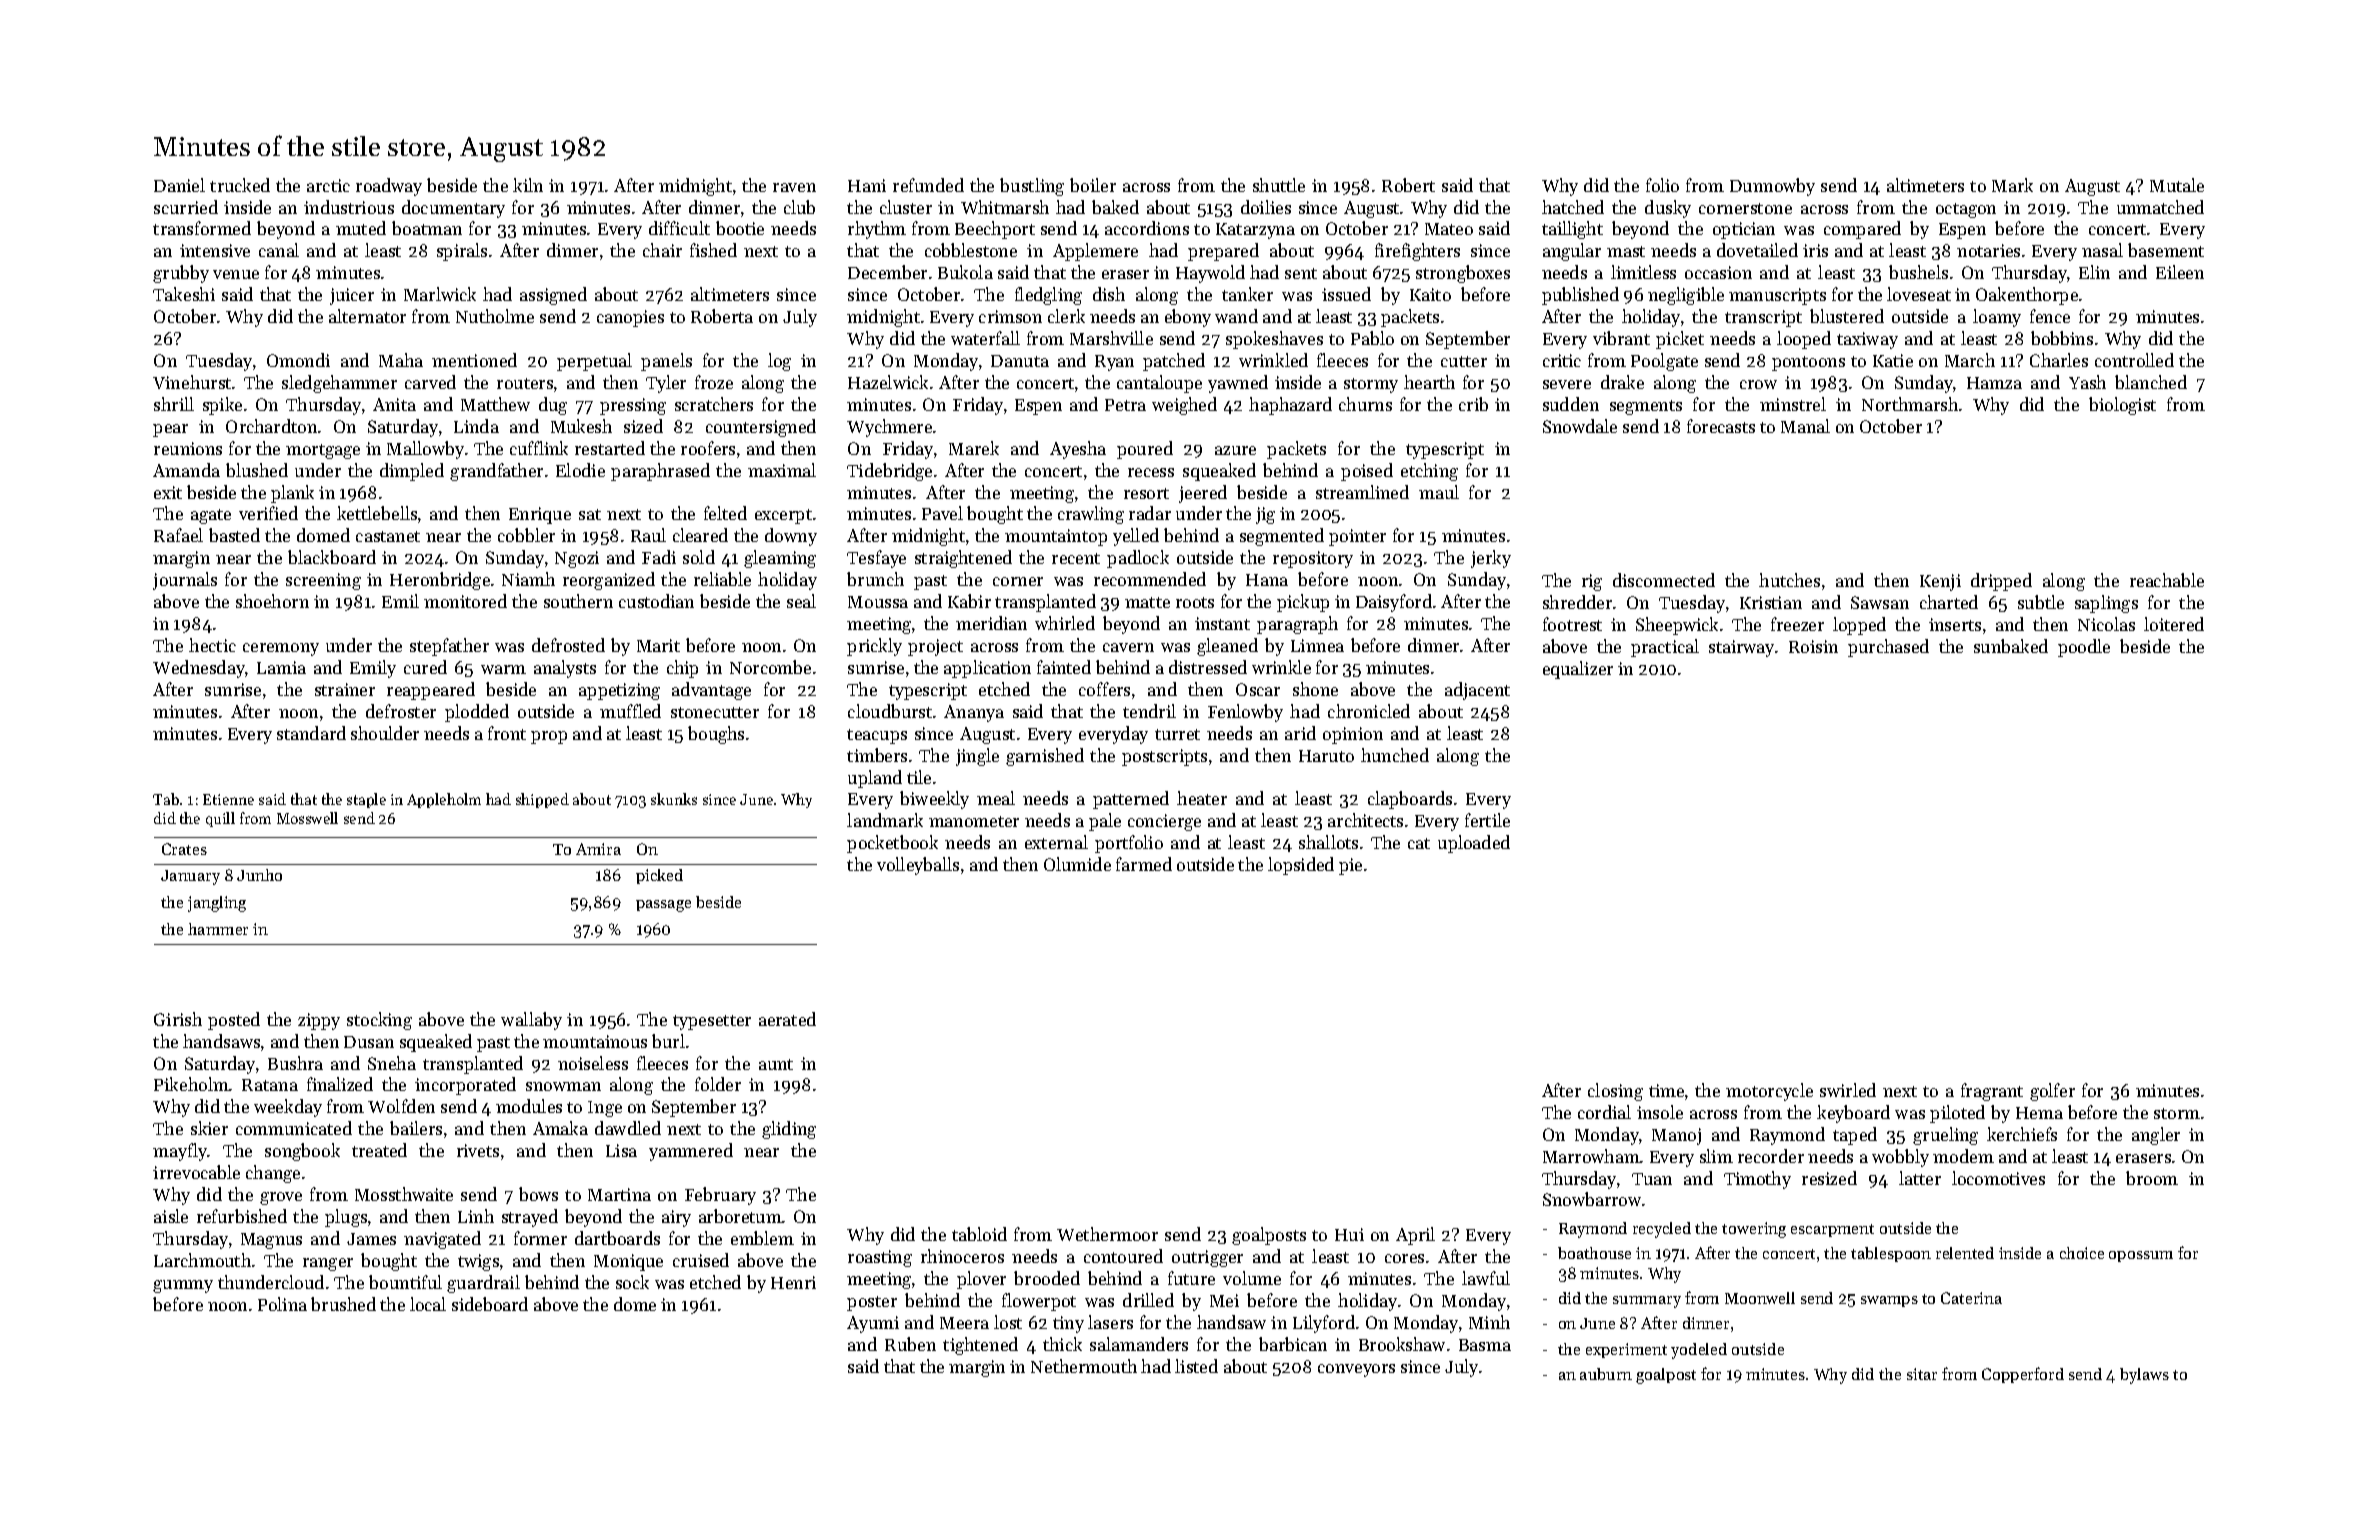 This screenshot has width=2359, height=1526. I want to click on roadway, so click(389, 187).
